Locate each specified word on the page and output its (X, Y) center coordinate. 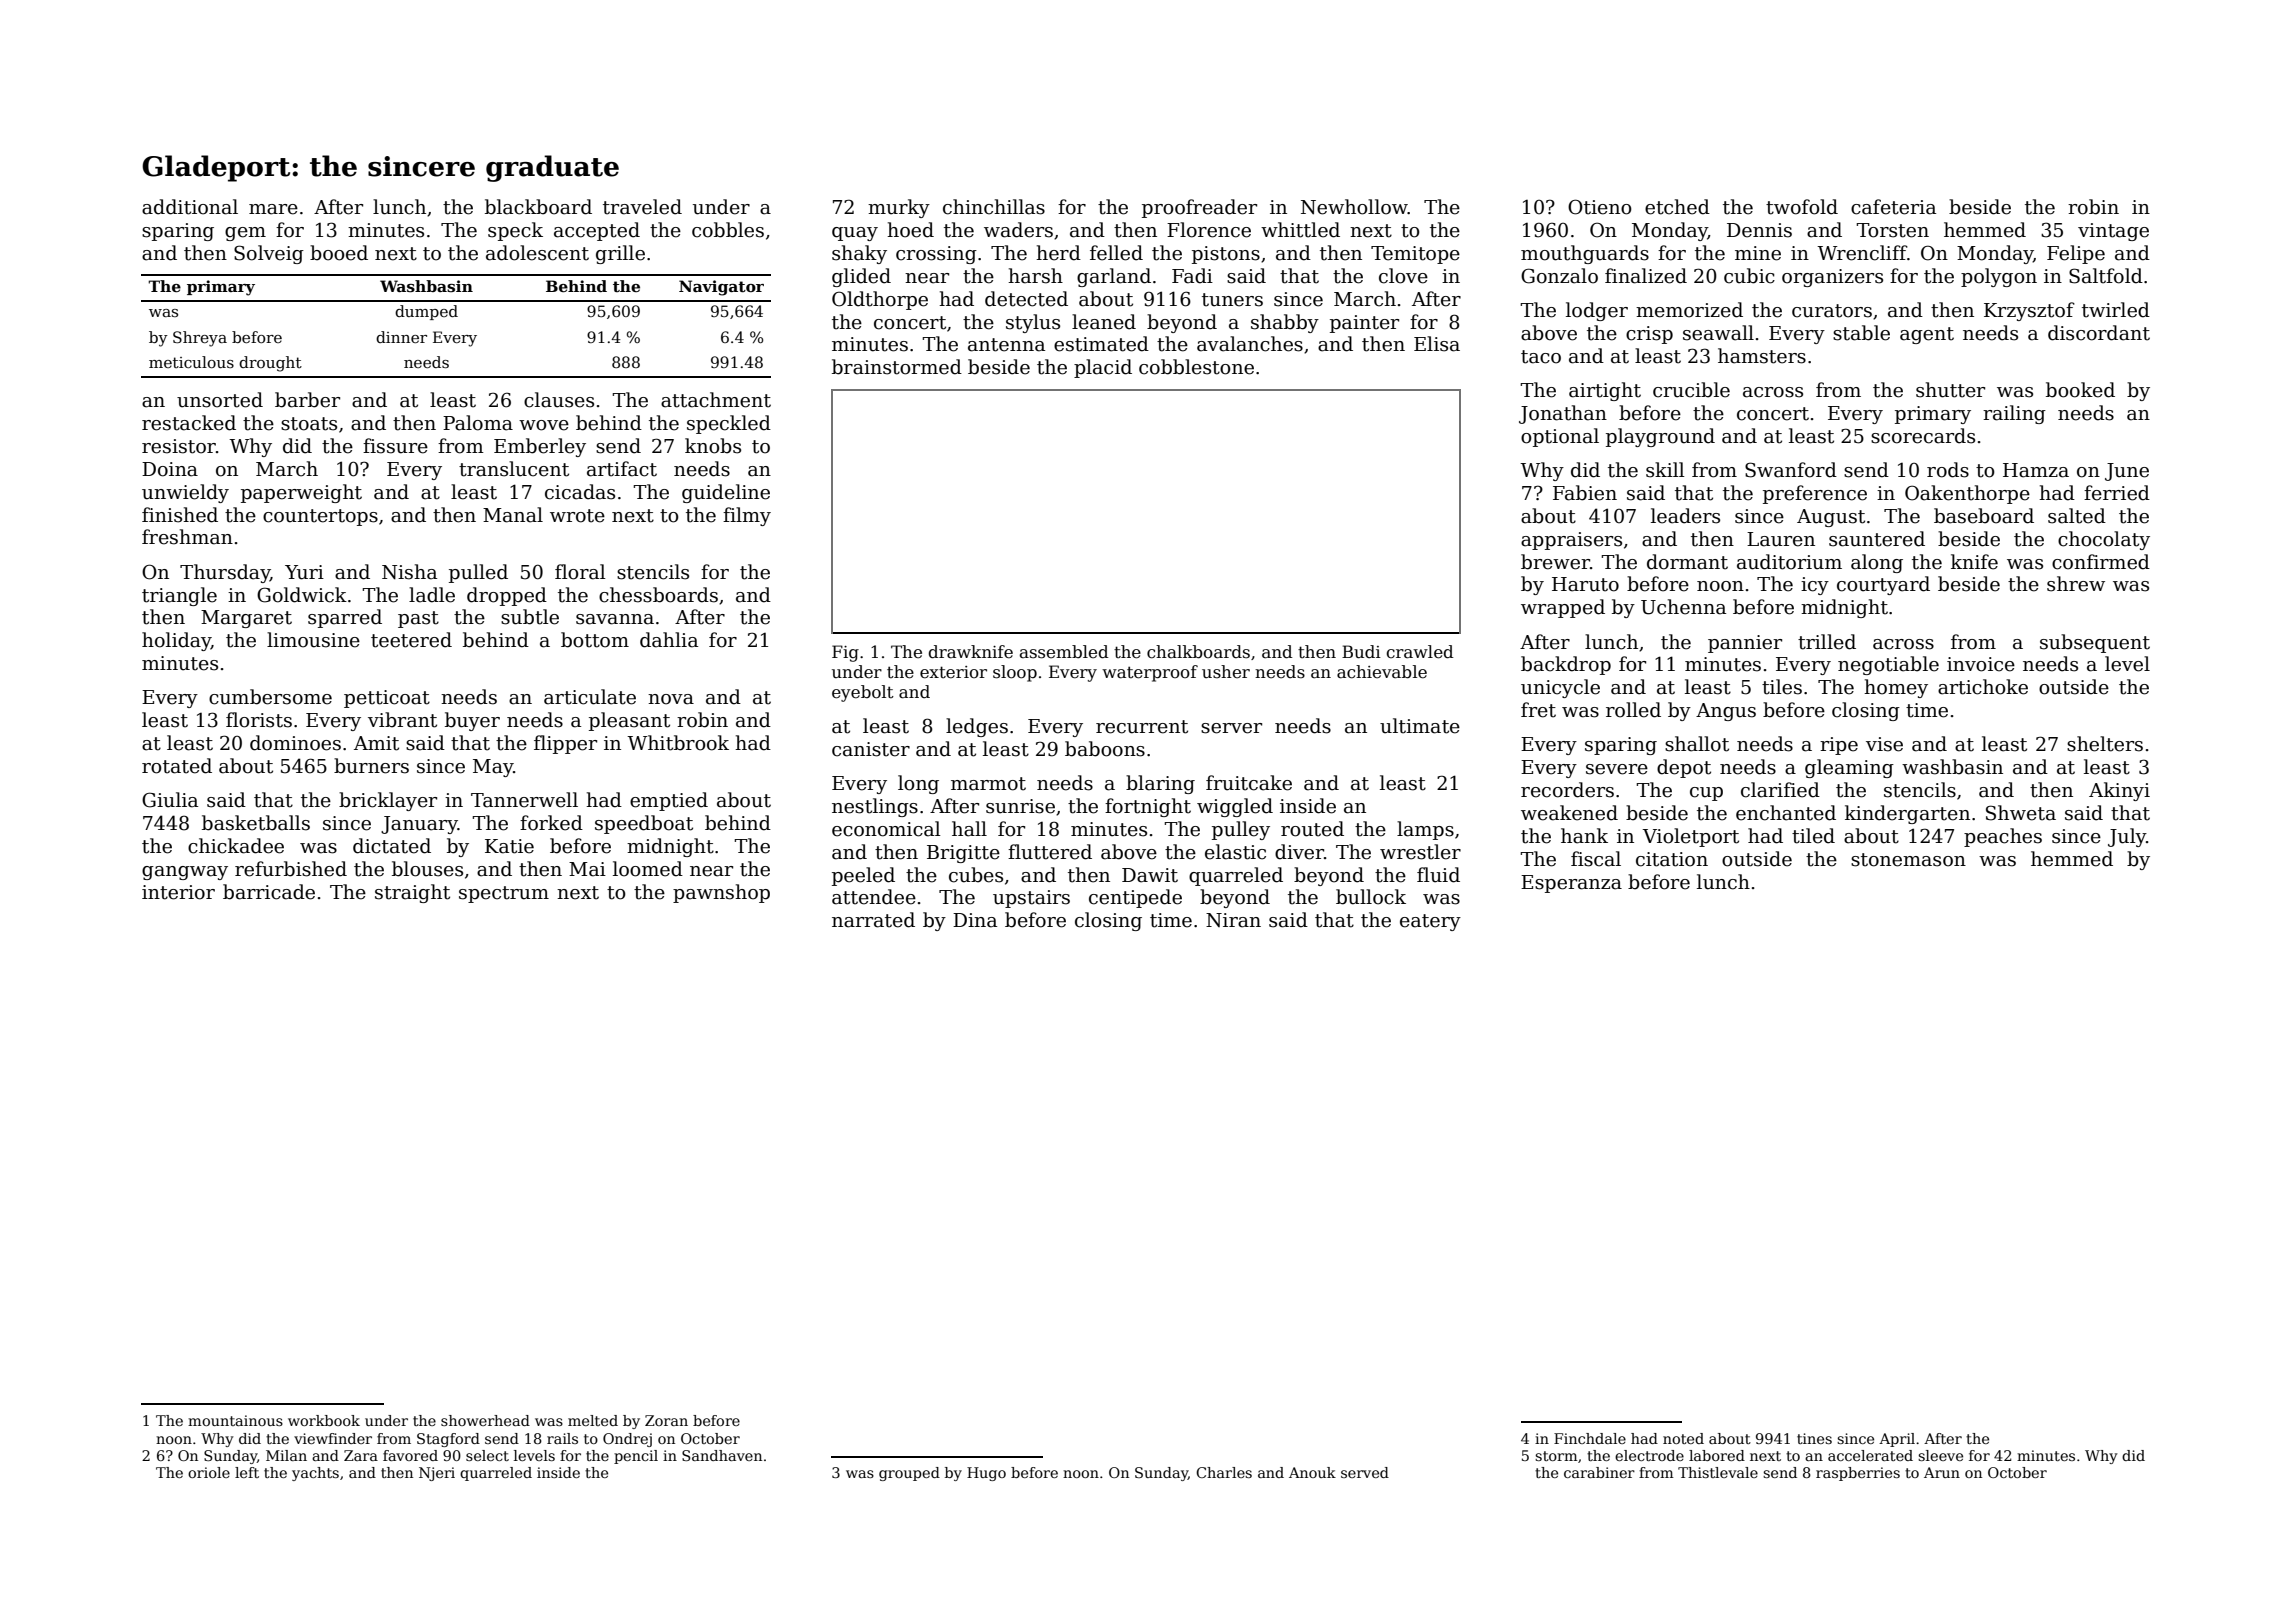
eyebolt (863, 693)
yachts (315, 1474)
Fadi (1192, 276)
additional (190, 207)
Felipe (2076, 254)
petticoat (387, 699)
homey (1896, 688)
